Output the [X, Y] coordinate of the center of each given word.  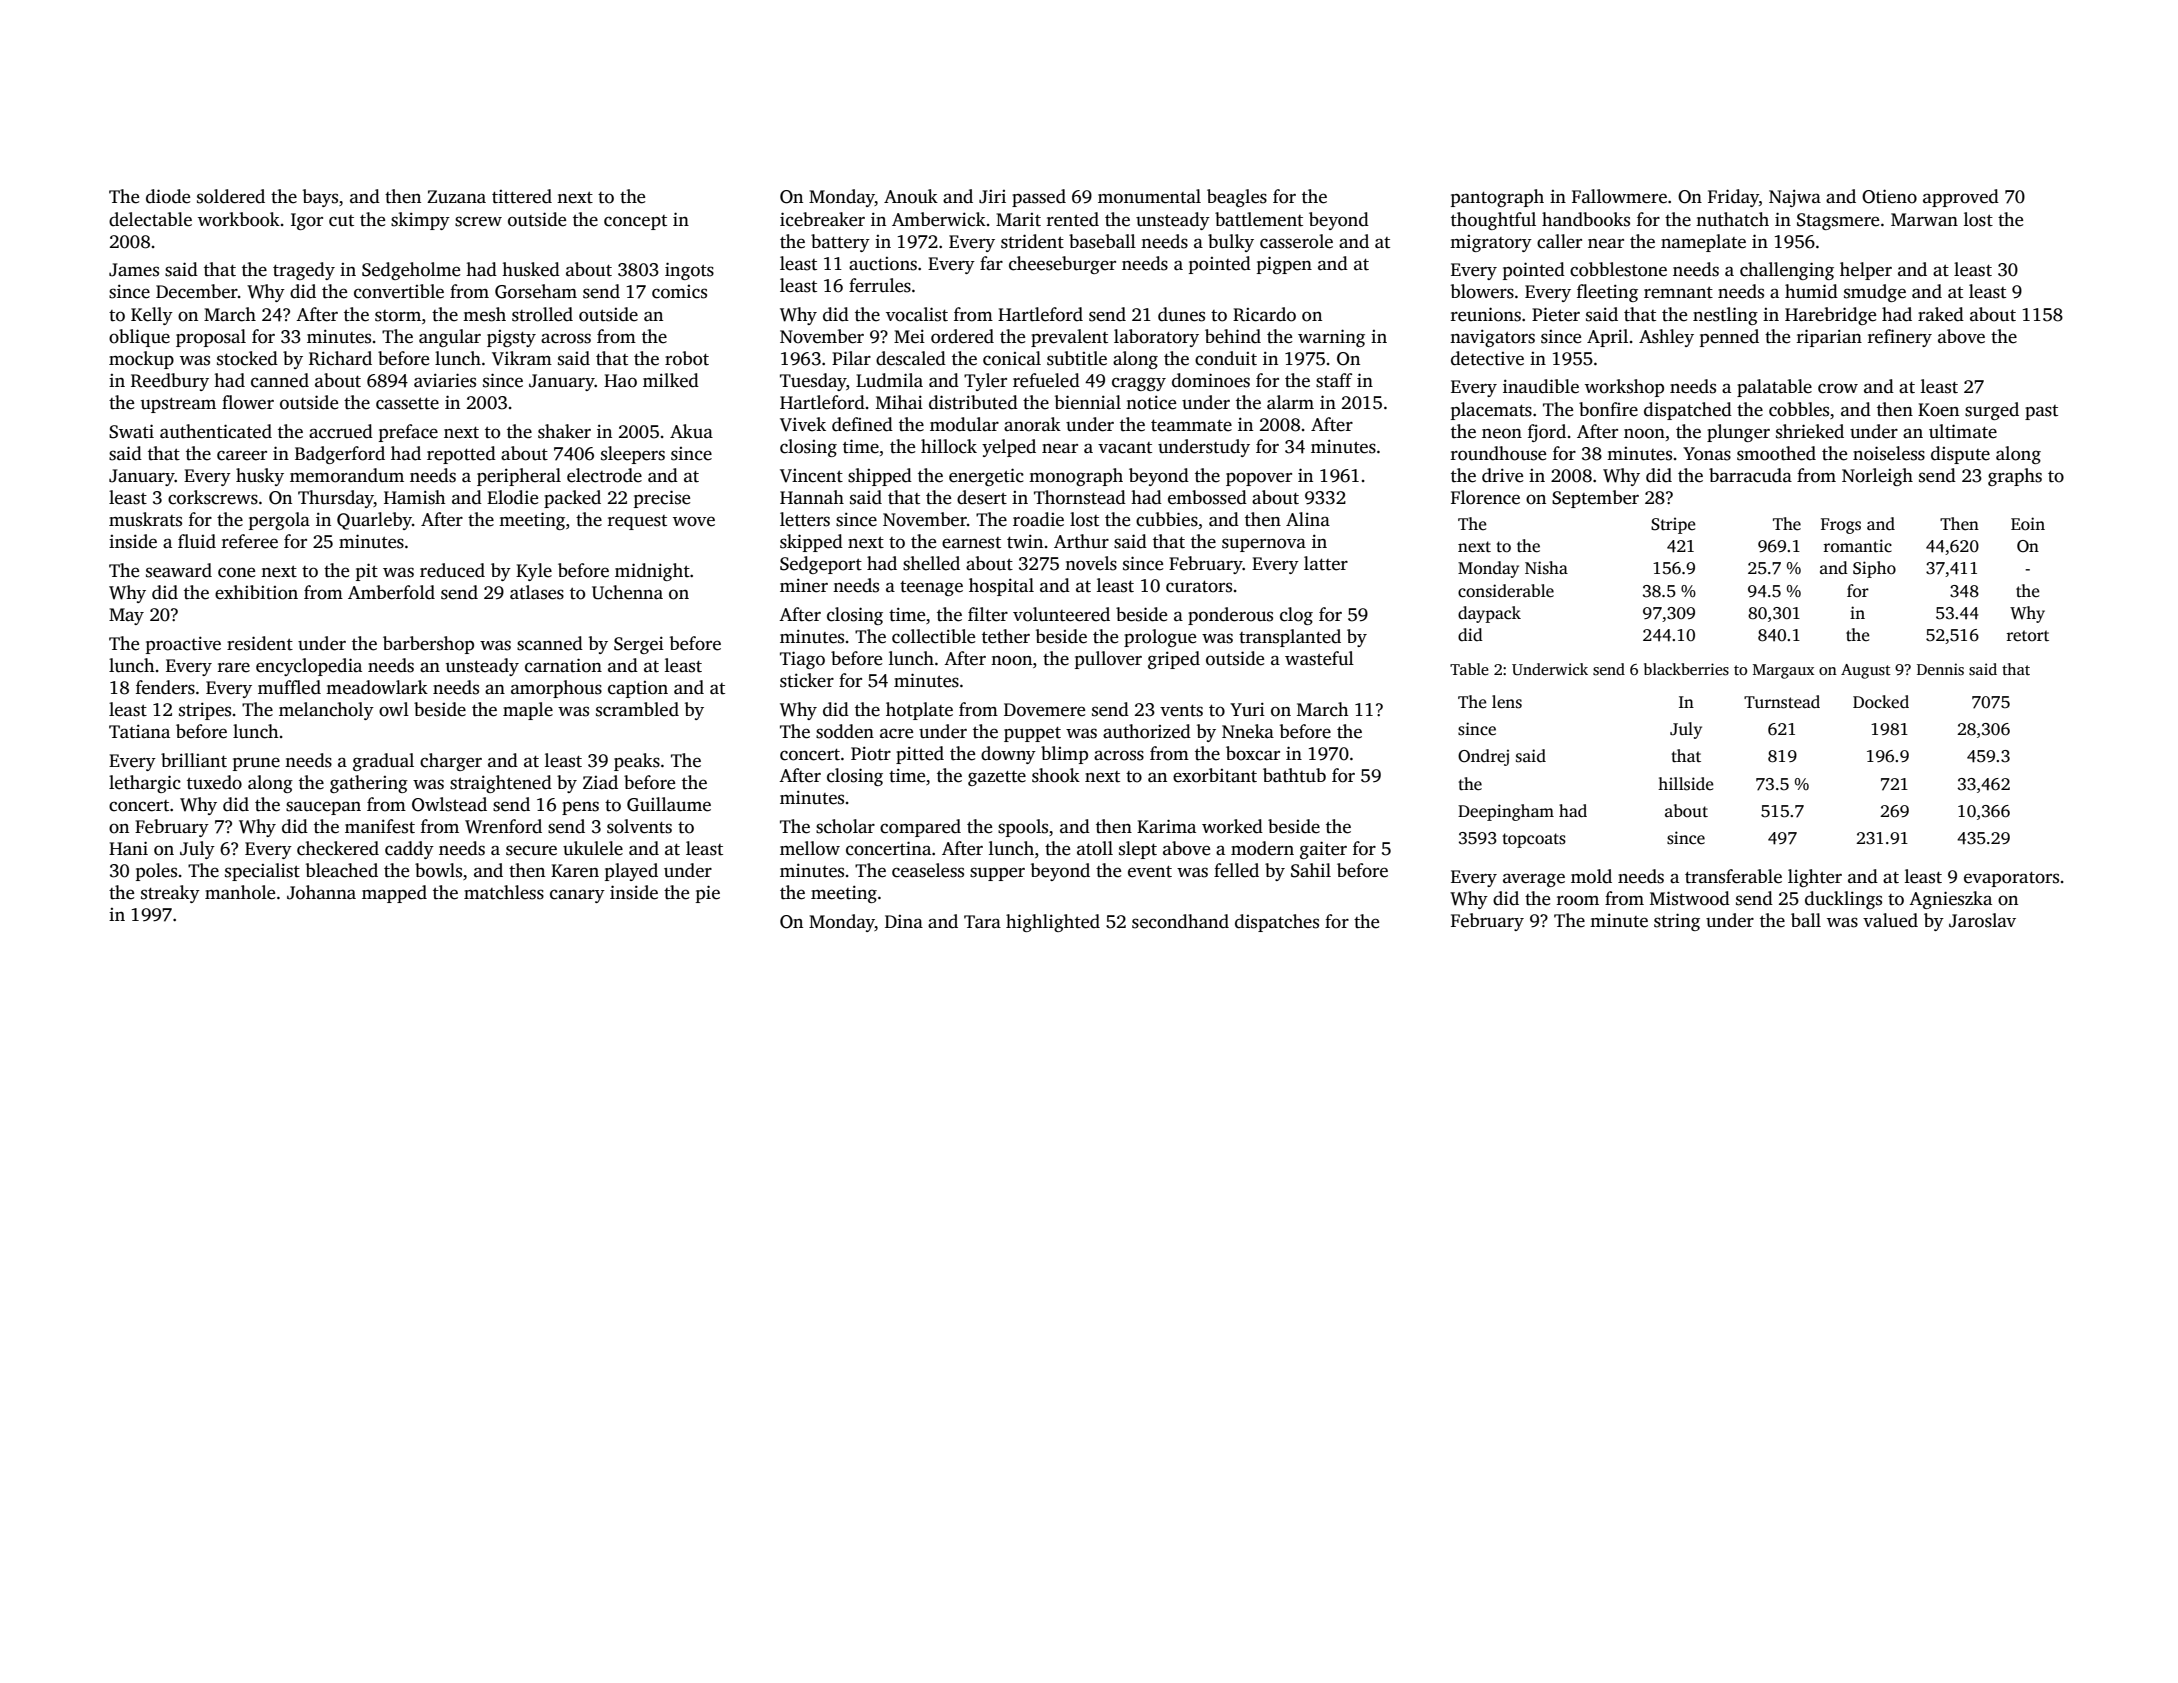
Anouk [911, 196]
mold [1591, 876]
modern [1262, 848]
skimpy [420, 221]
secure [531, 850]
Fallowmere [1619, 196]
